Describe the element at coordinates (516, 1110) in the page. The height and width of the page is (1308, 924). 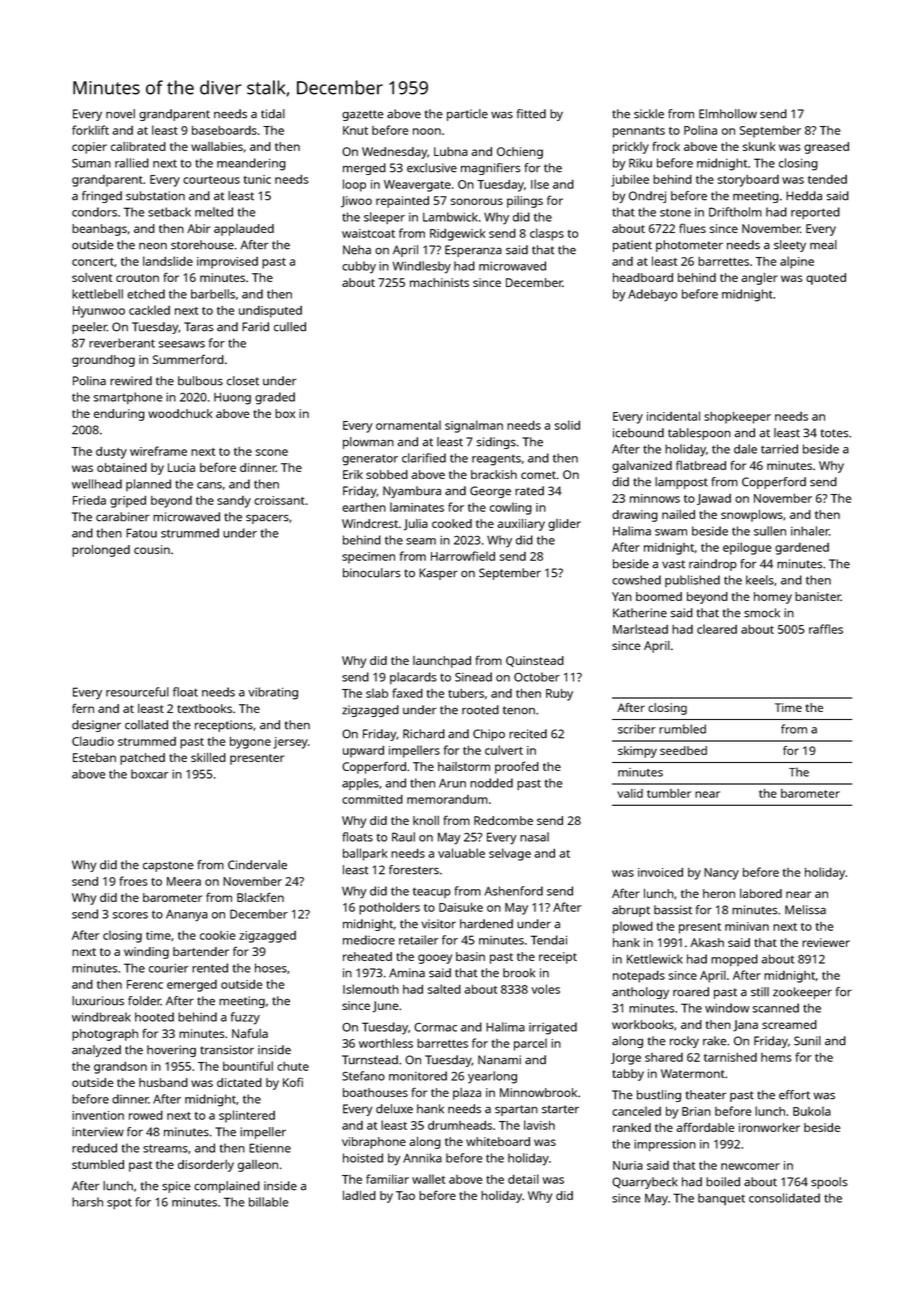
I see `spartan` at that location.
